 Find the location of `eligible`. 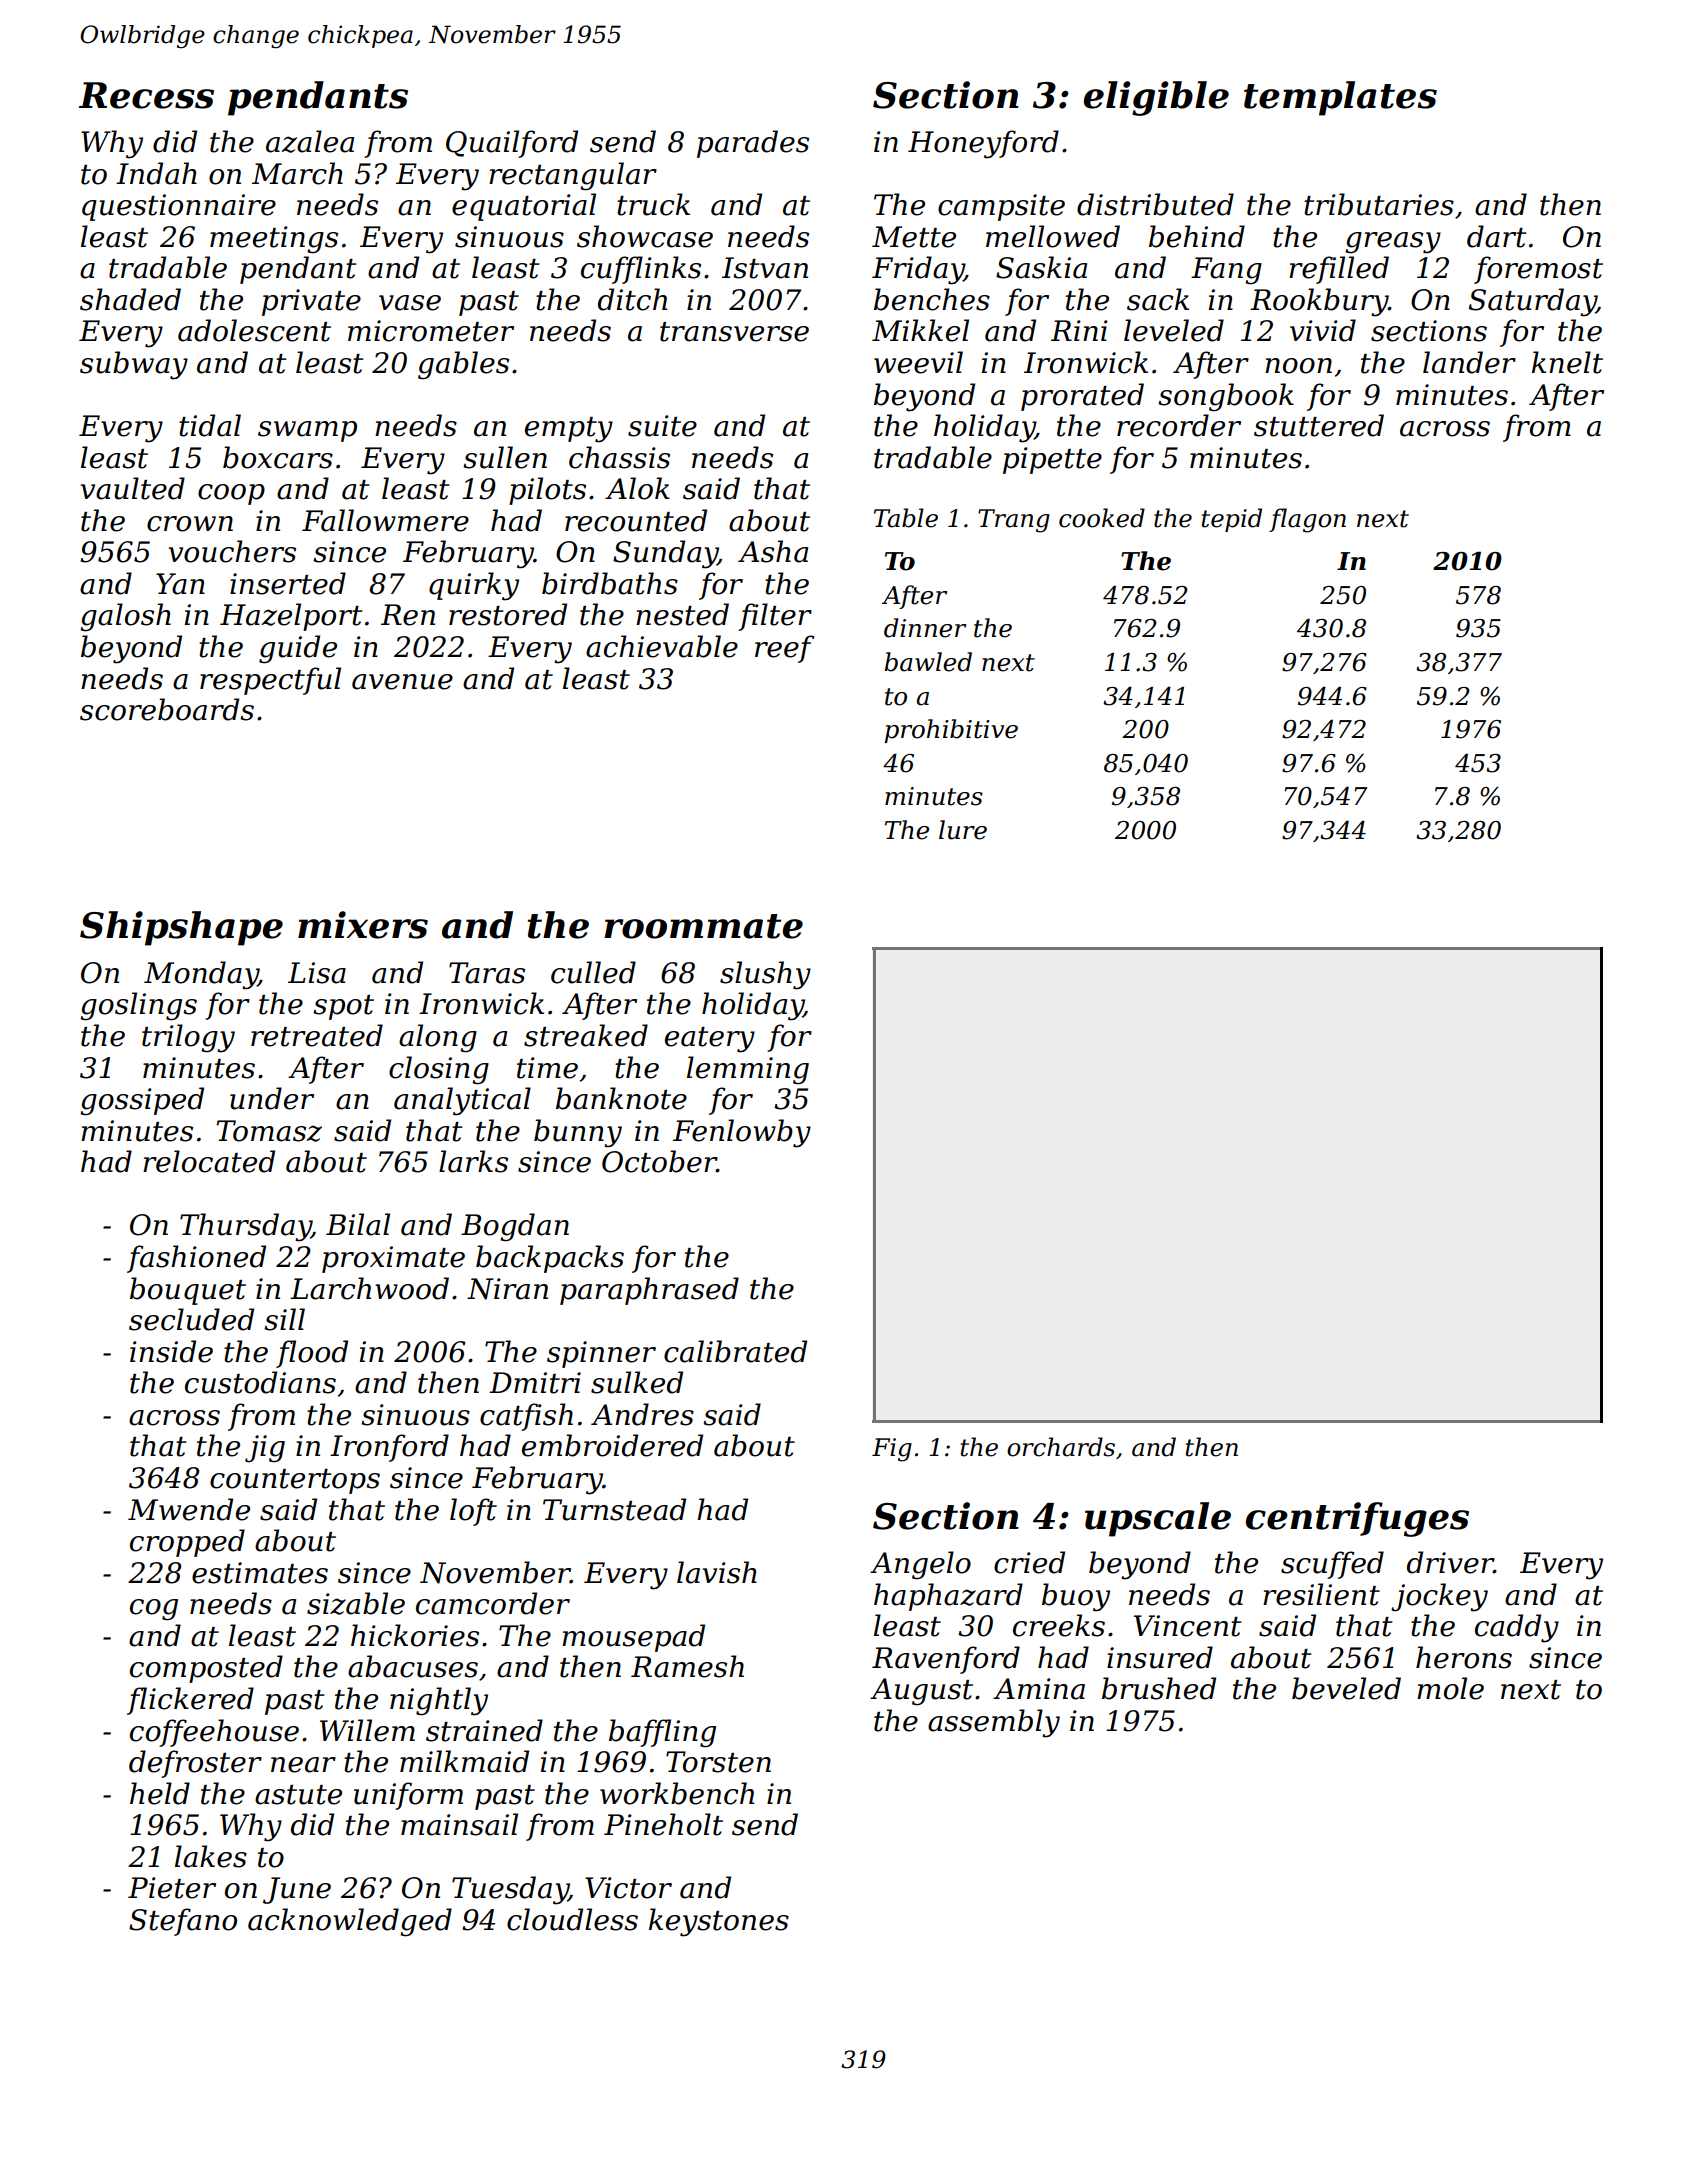

eligible is located at coordinates (1156, 98).
